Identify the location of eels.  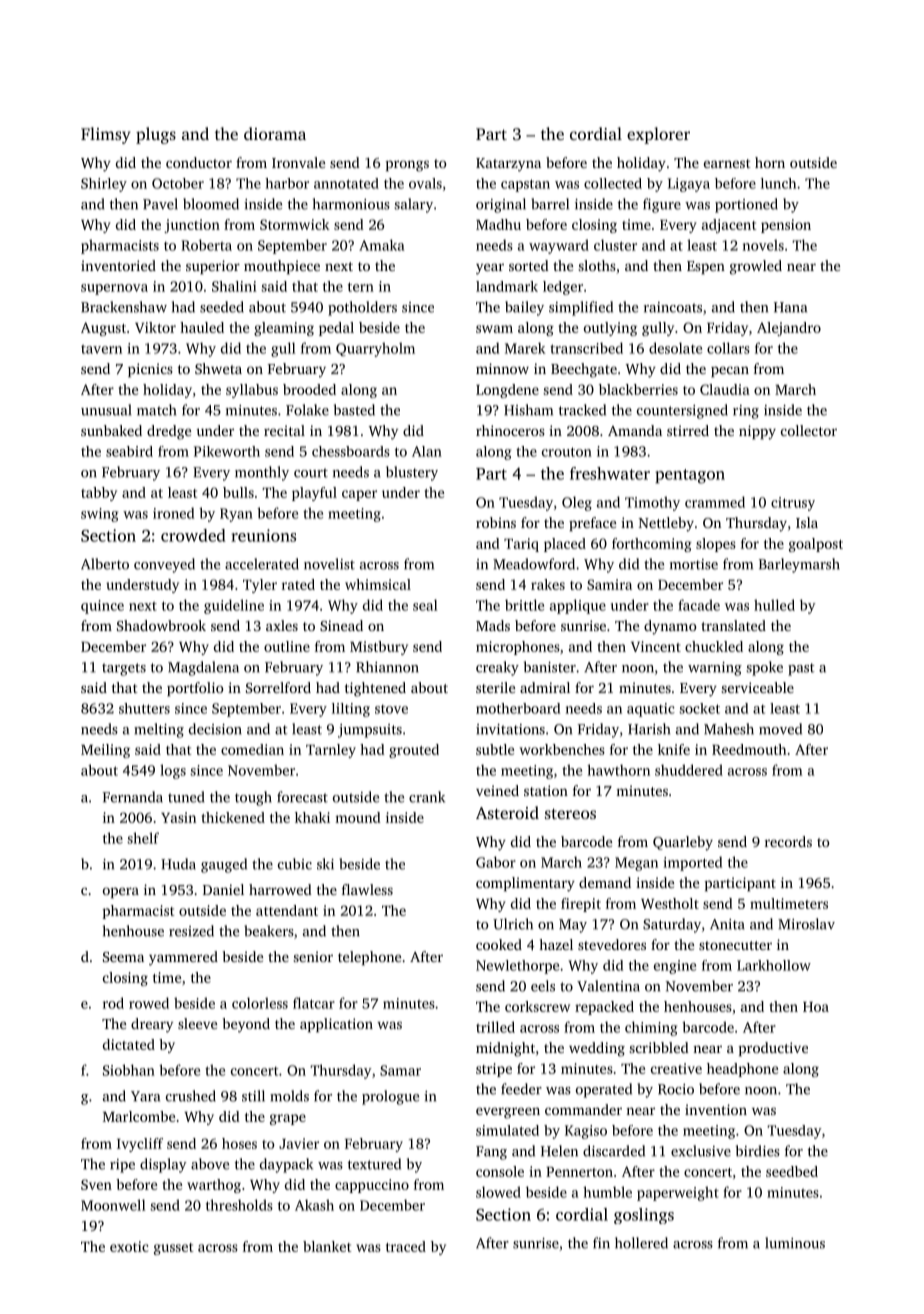
(543, 986).
